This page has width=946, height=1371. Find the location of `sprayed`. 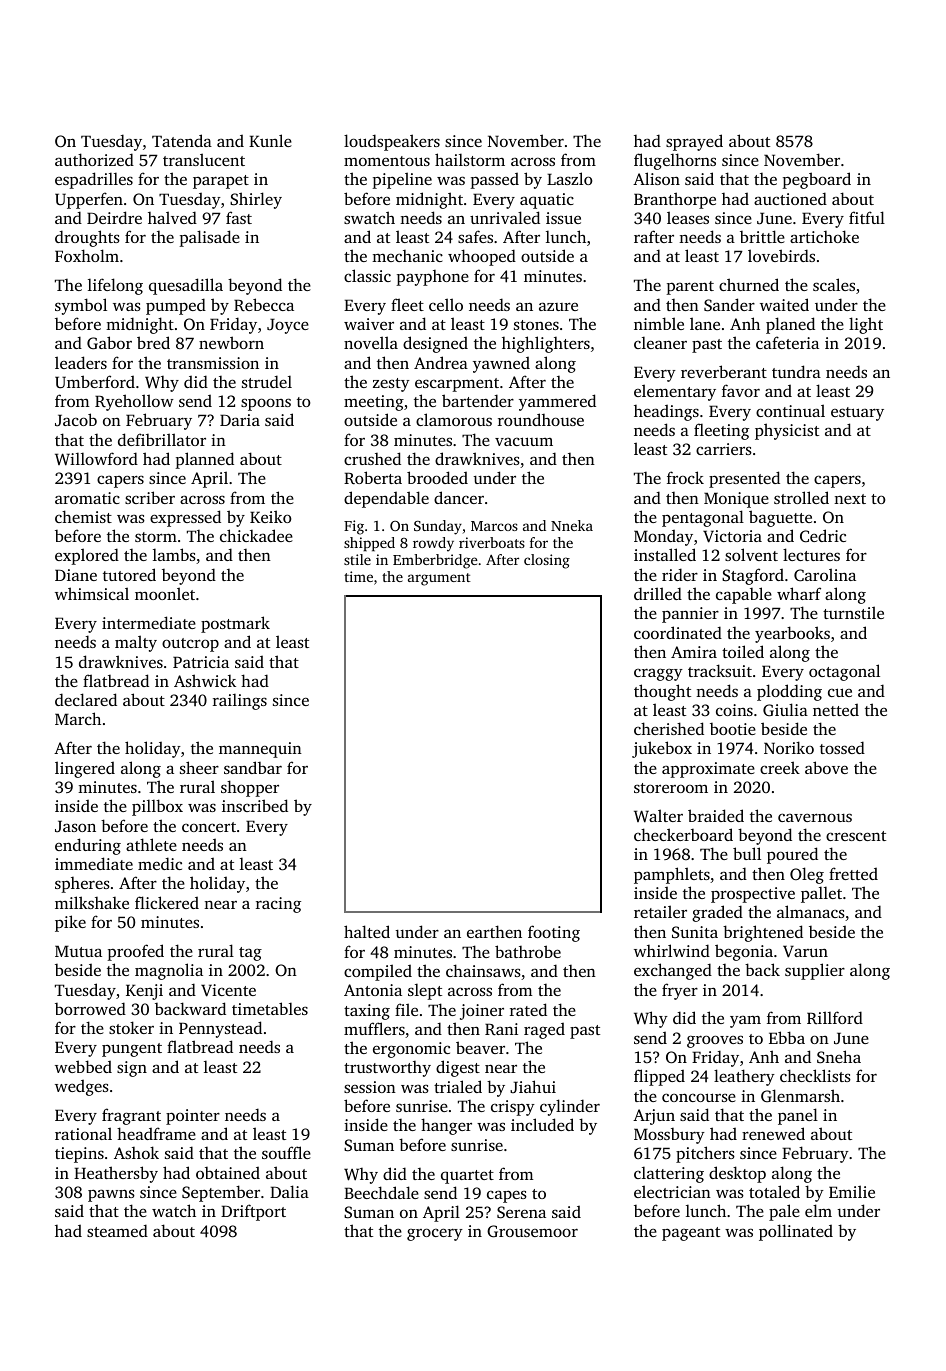

sprayed is located at coordinates (694, 142).
